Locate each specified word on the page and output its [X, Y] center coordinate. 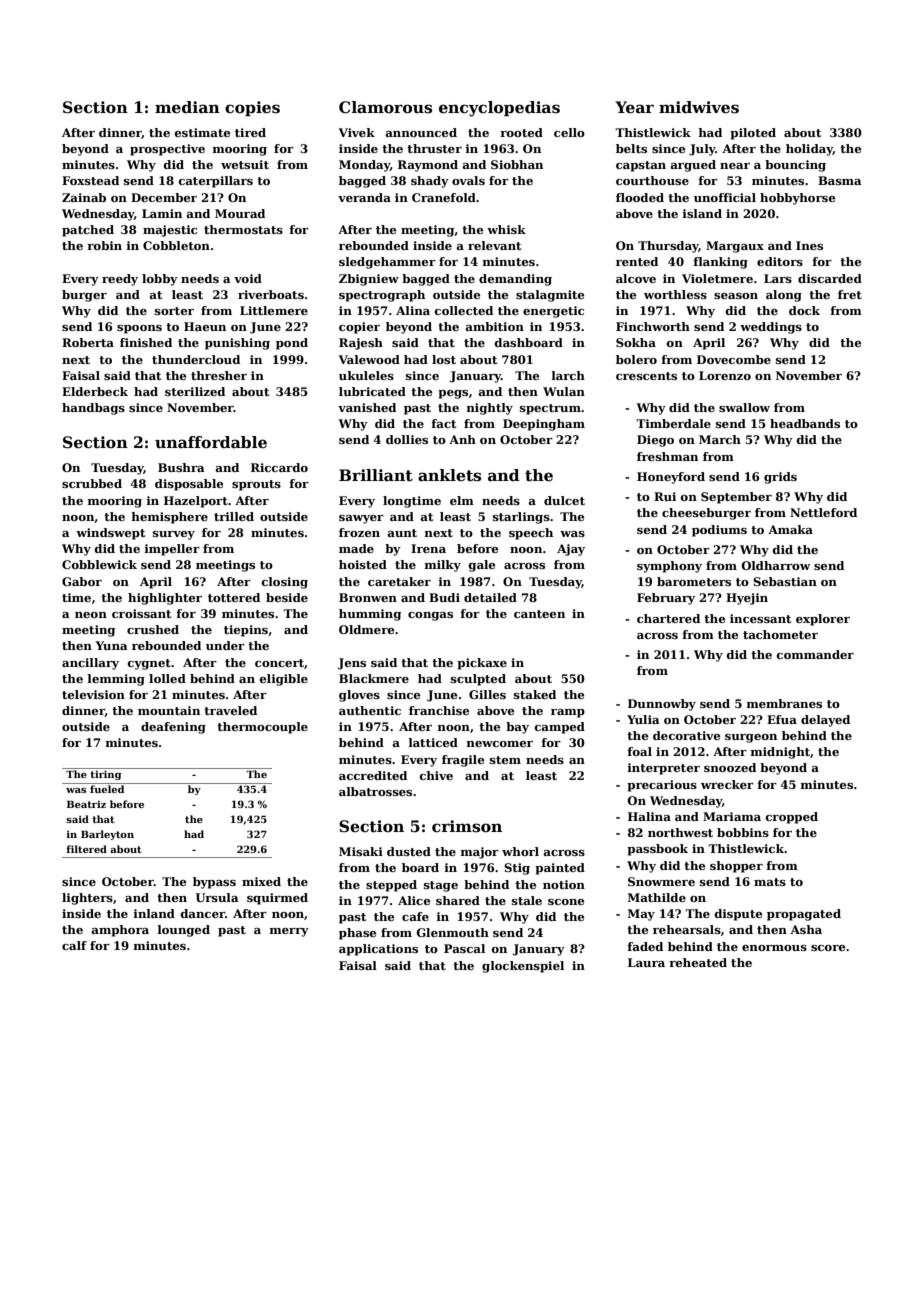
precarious [662, 786]
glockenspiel [523, 967]
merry [289, 932]
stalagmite [550, 296]
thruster [434, 148]
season [736, 296]
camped [560, 728]
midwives [699, 107]
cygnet [149, 664]
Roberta [88, 342]
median [187, 107]
